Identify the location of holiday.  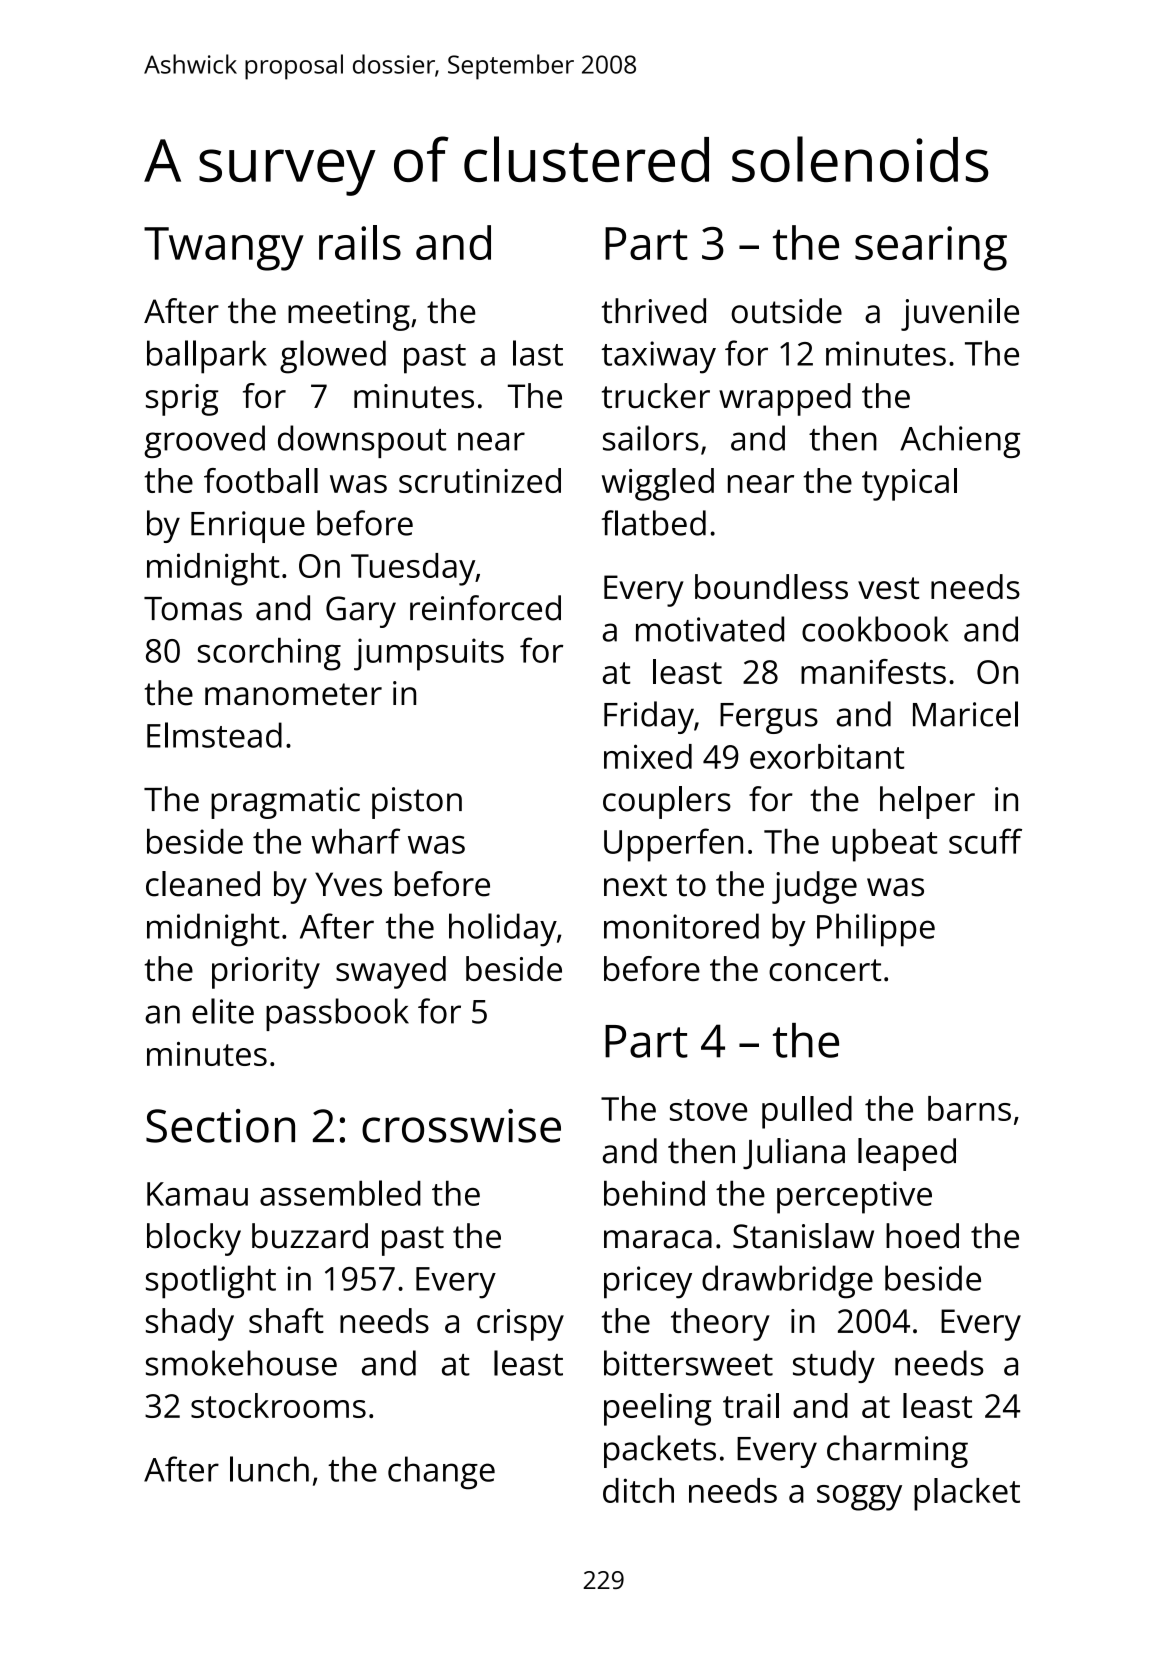
(503, 930).
